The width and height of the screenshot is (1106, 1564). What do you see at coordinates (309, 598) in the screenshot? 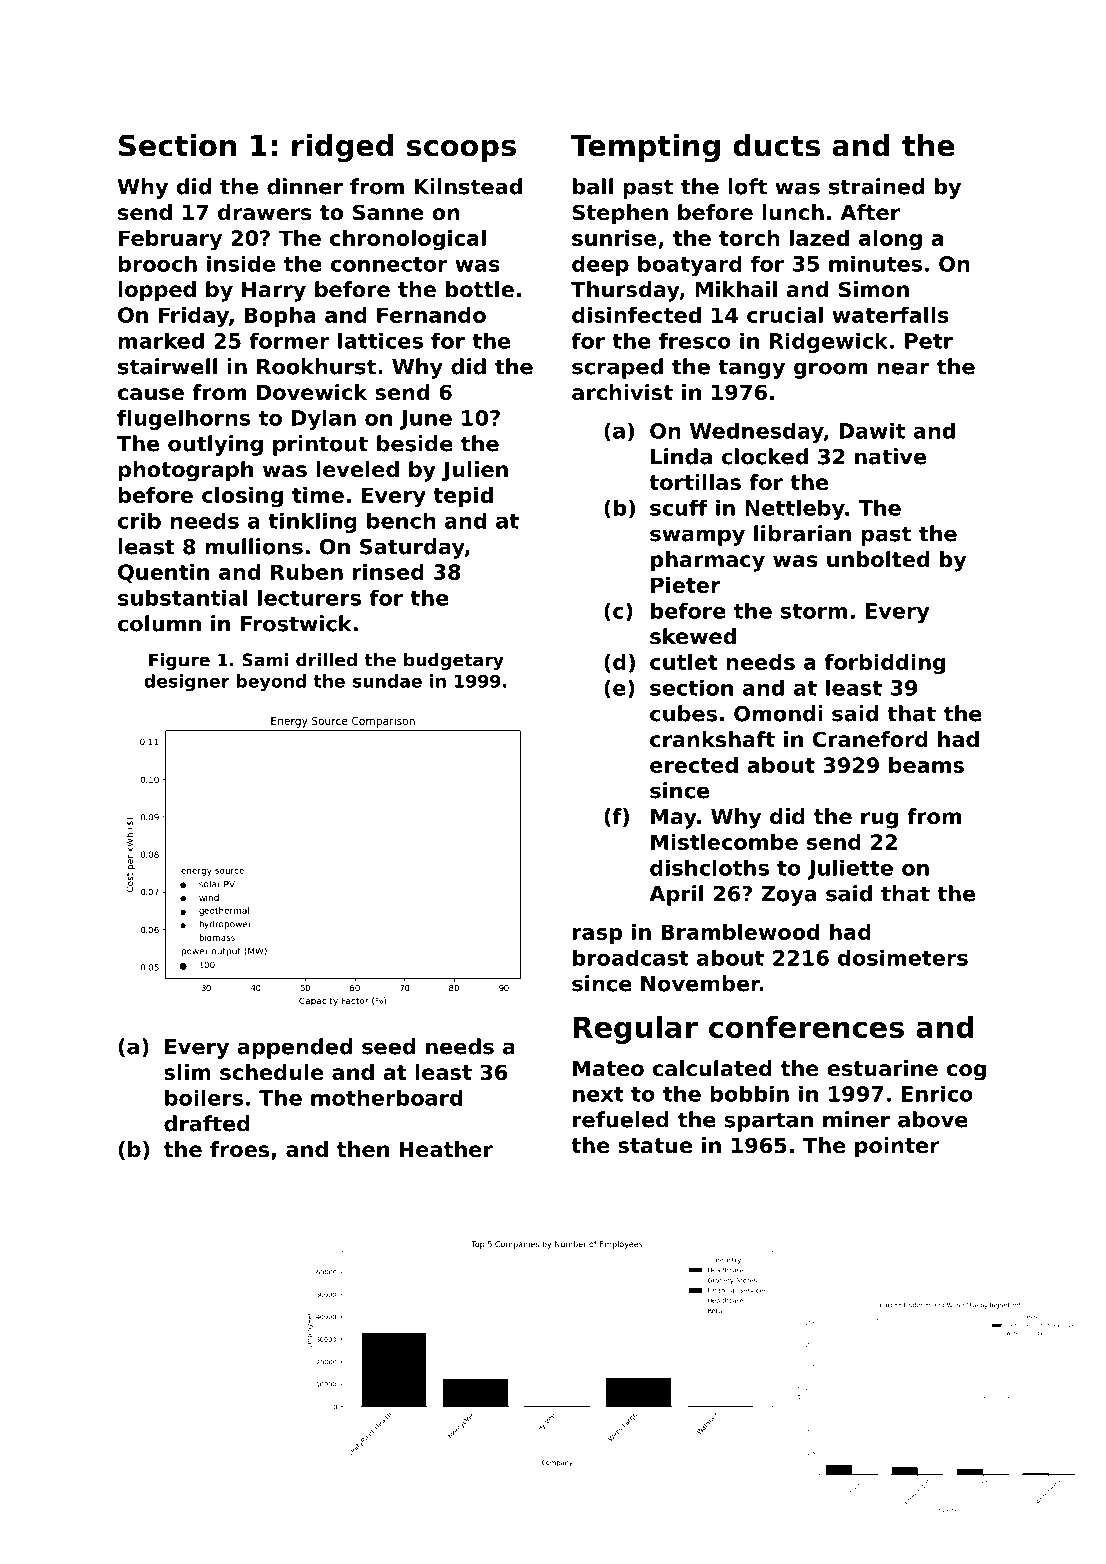
I see `lecturers` at bounding box center [309, 598].
